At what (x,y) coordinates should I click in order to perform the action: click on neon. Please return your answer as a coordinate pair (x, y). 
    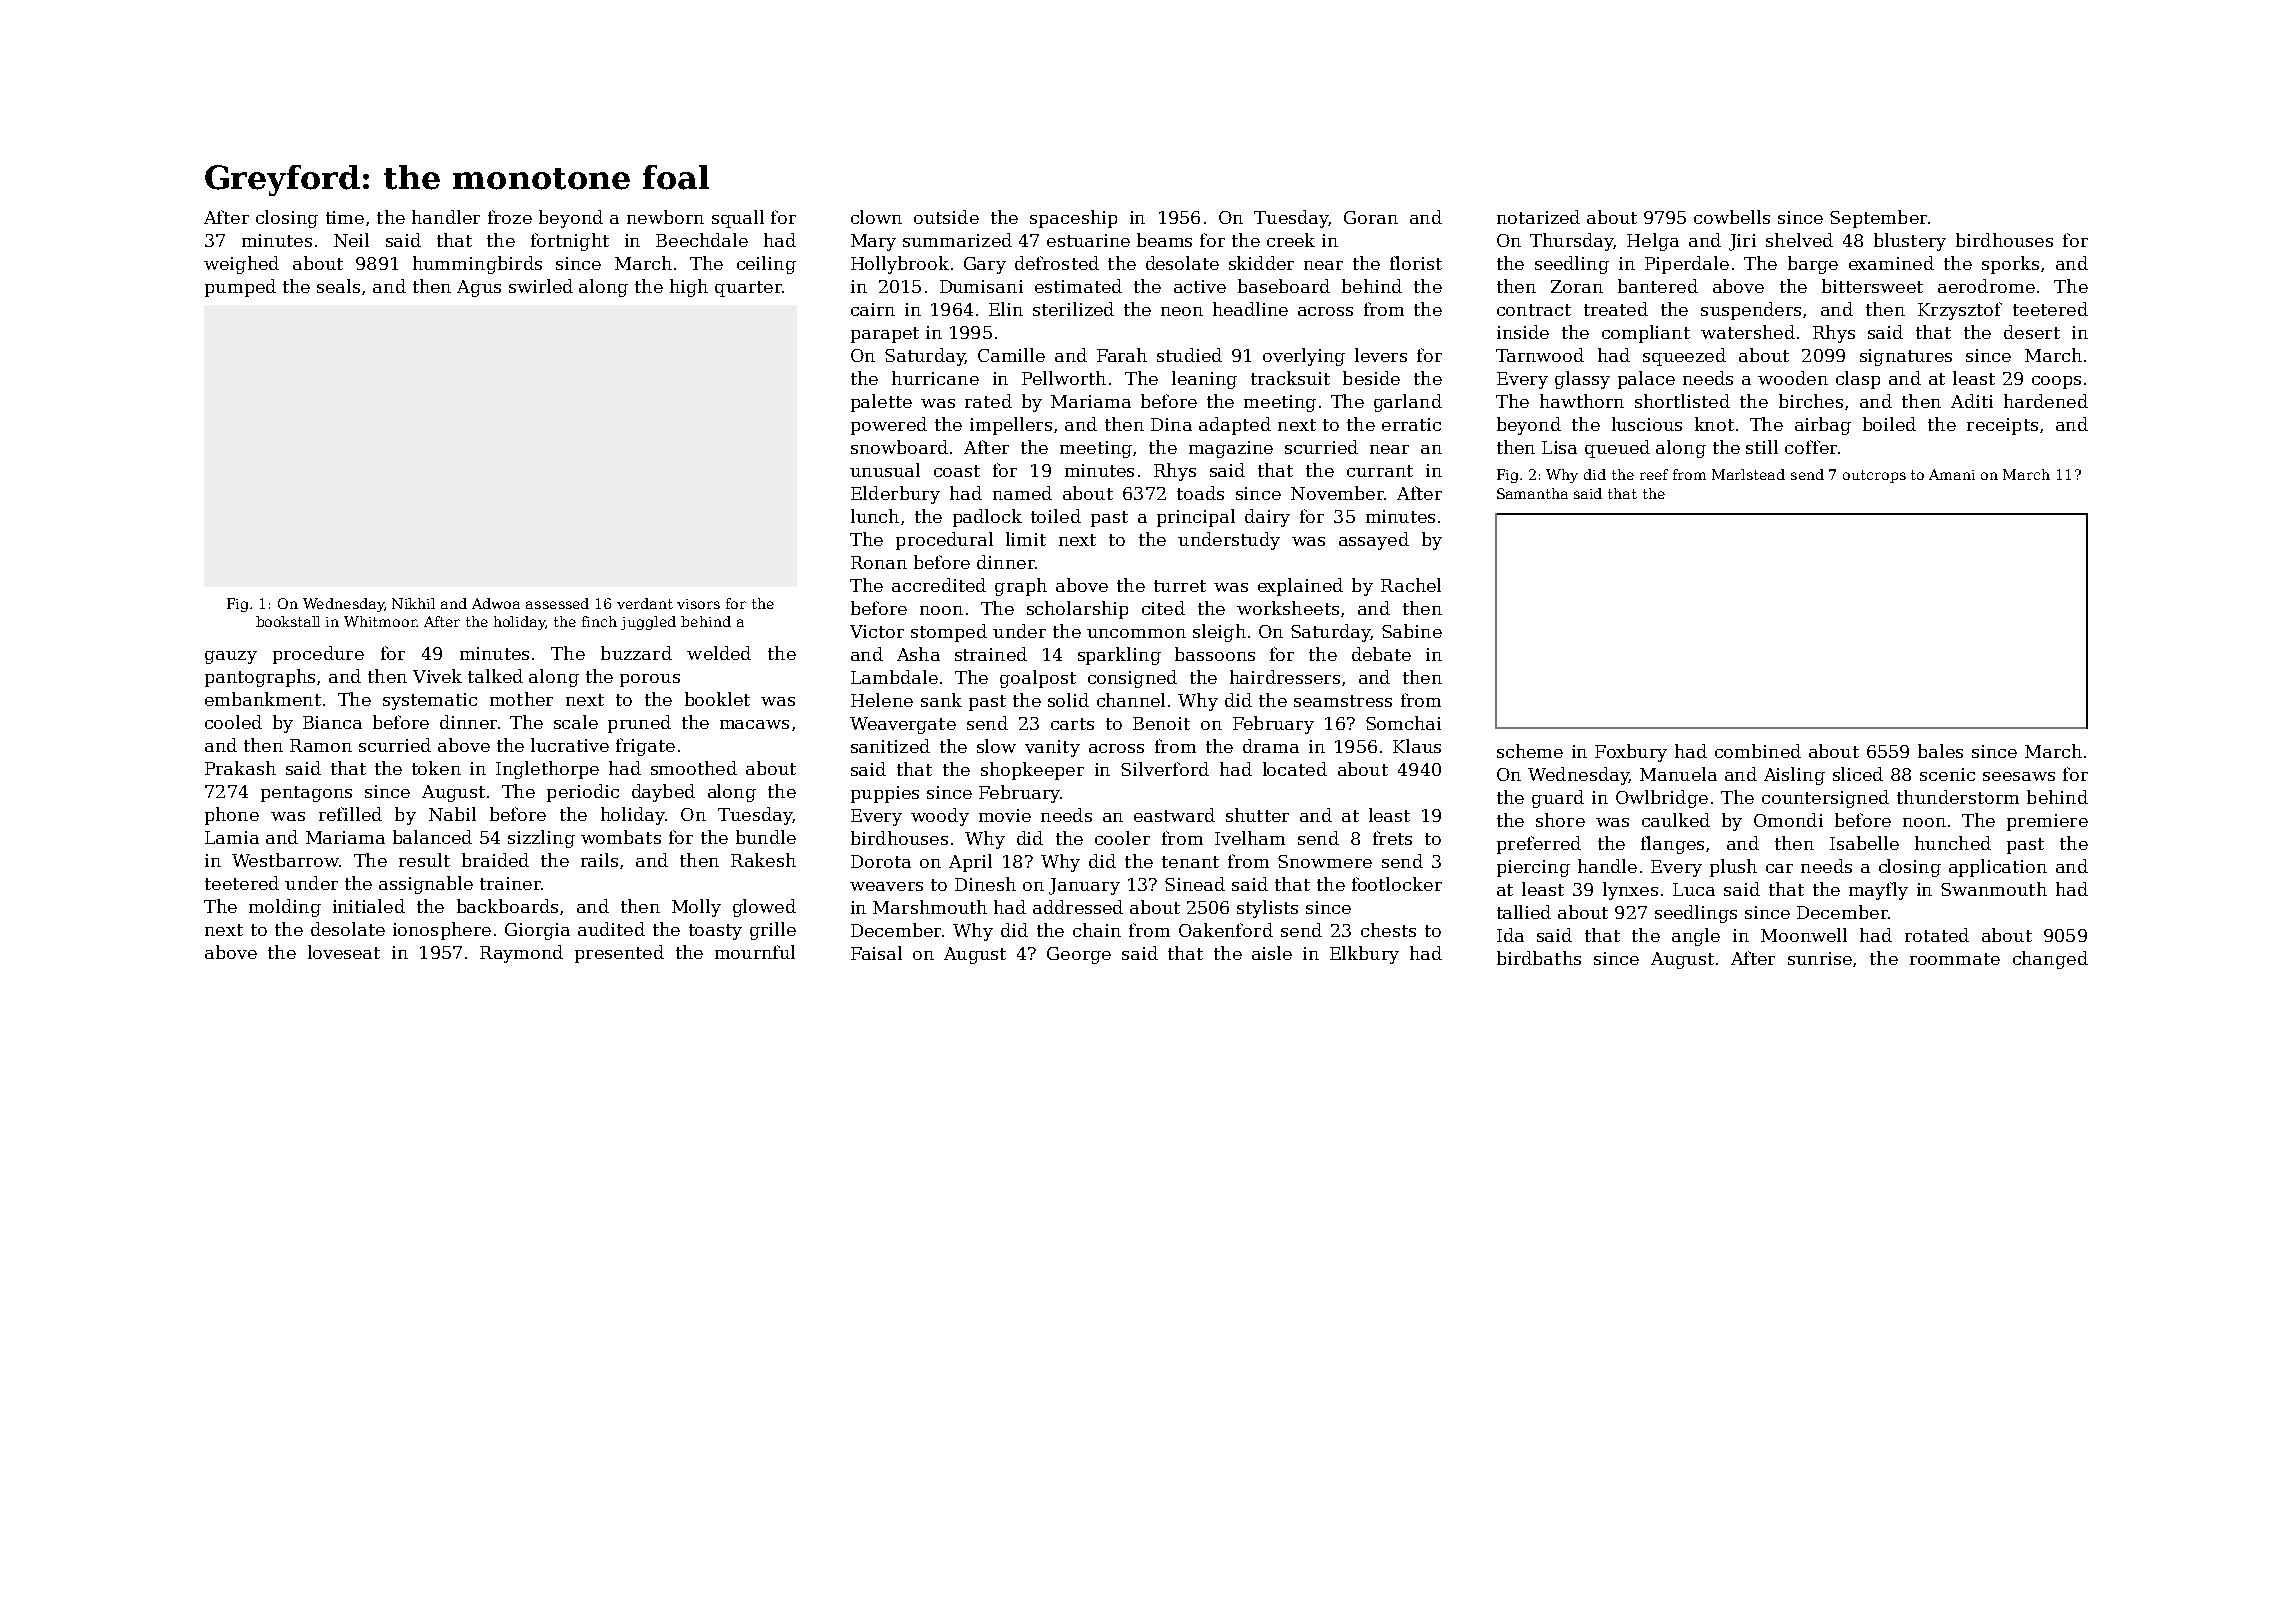
    Looking at the image, I should click on (1182, 311).
